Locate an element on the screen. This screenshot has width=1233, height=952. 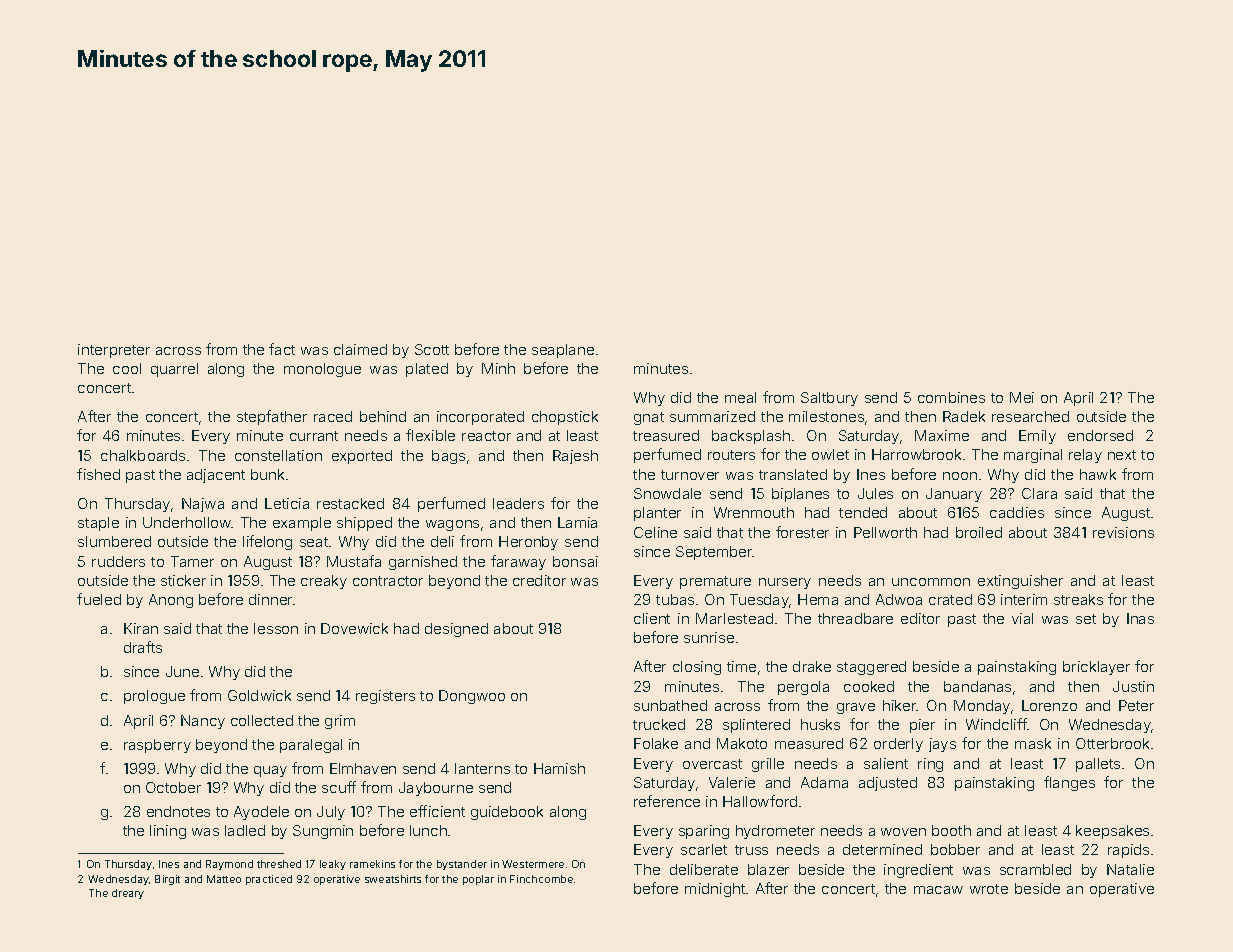
pallets is located at coordinates (1098, 765).
